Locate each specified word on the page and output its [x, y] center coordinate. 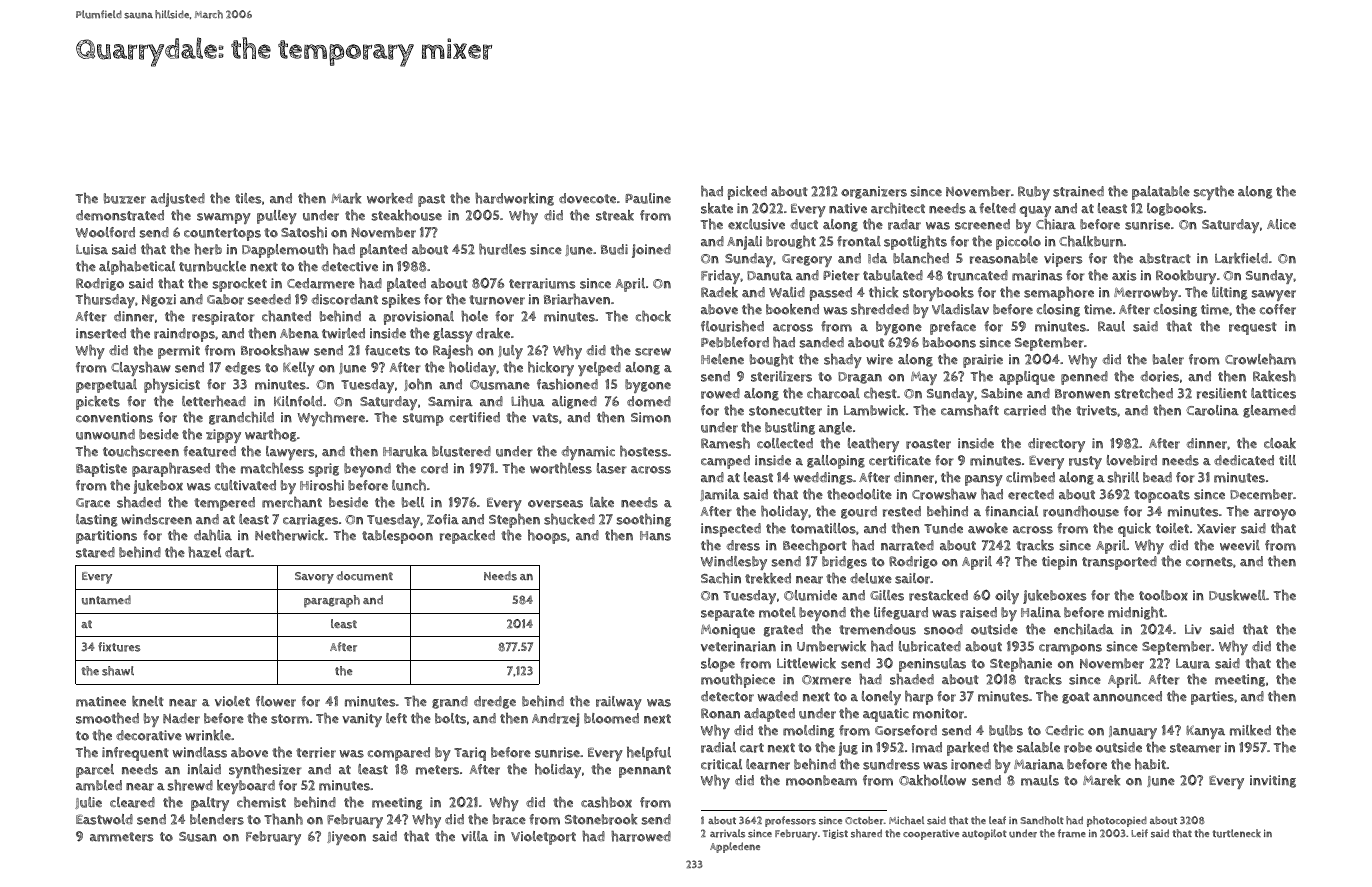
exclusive [756, 224]
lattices [1273, 393]
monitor [938, 713]
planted [383, 251]
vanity [362, 720]
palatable [1161, 193]
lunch [409, 485]
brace [509, 819]
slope [718, 665]
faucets [387, 350]
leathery [873, 445]
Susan [198, 837]
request [1253, 328]
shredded [880, 309]
